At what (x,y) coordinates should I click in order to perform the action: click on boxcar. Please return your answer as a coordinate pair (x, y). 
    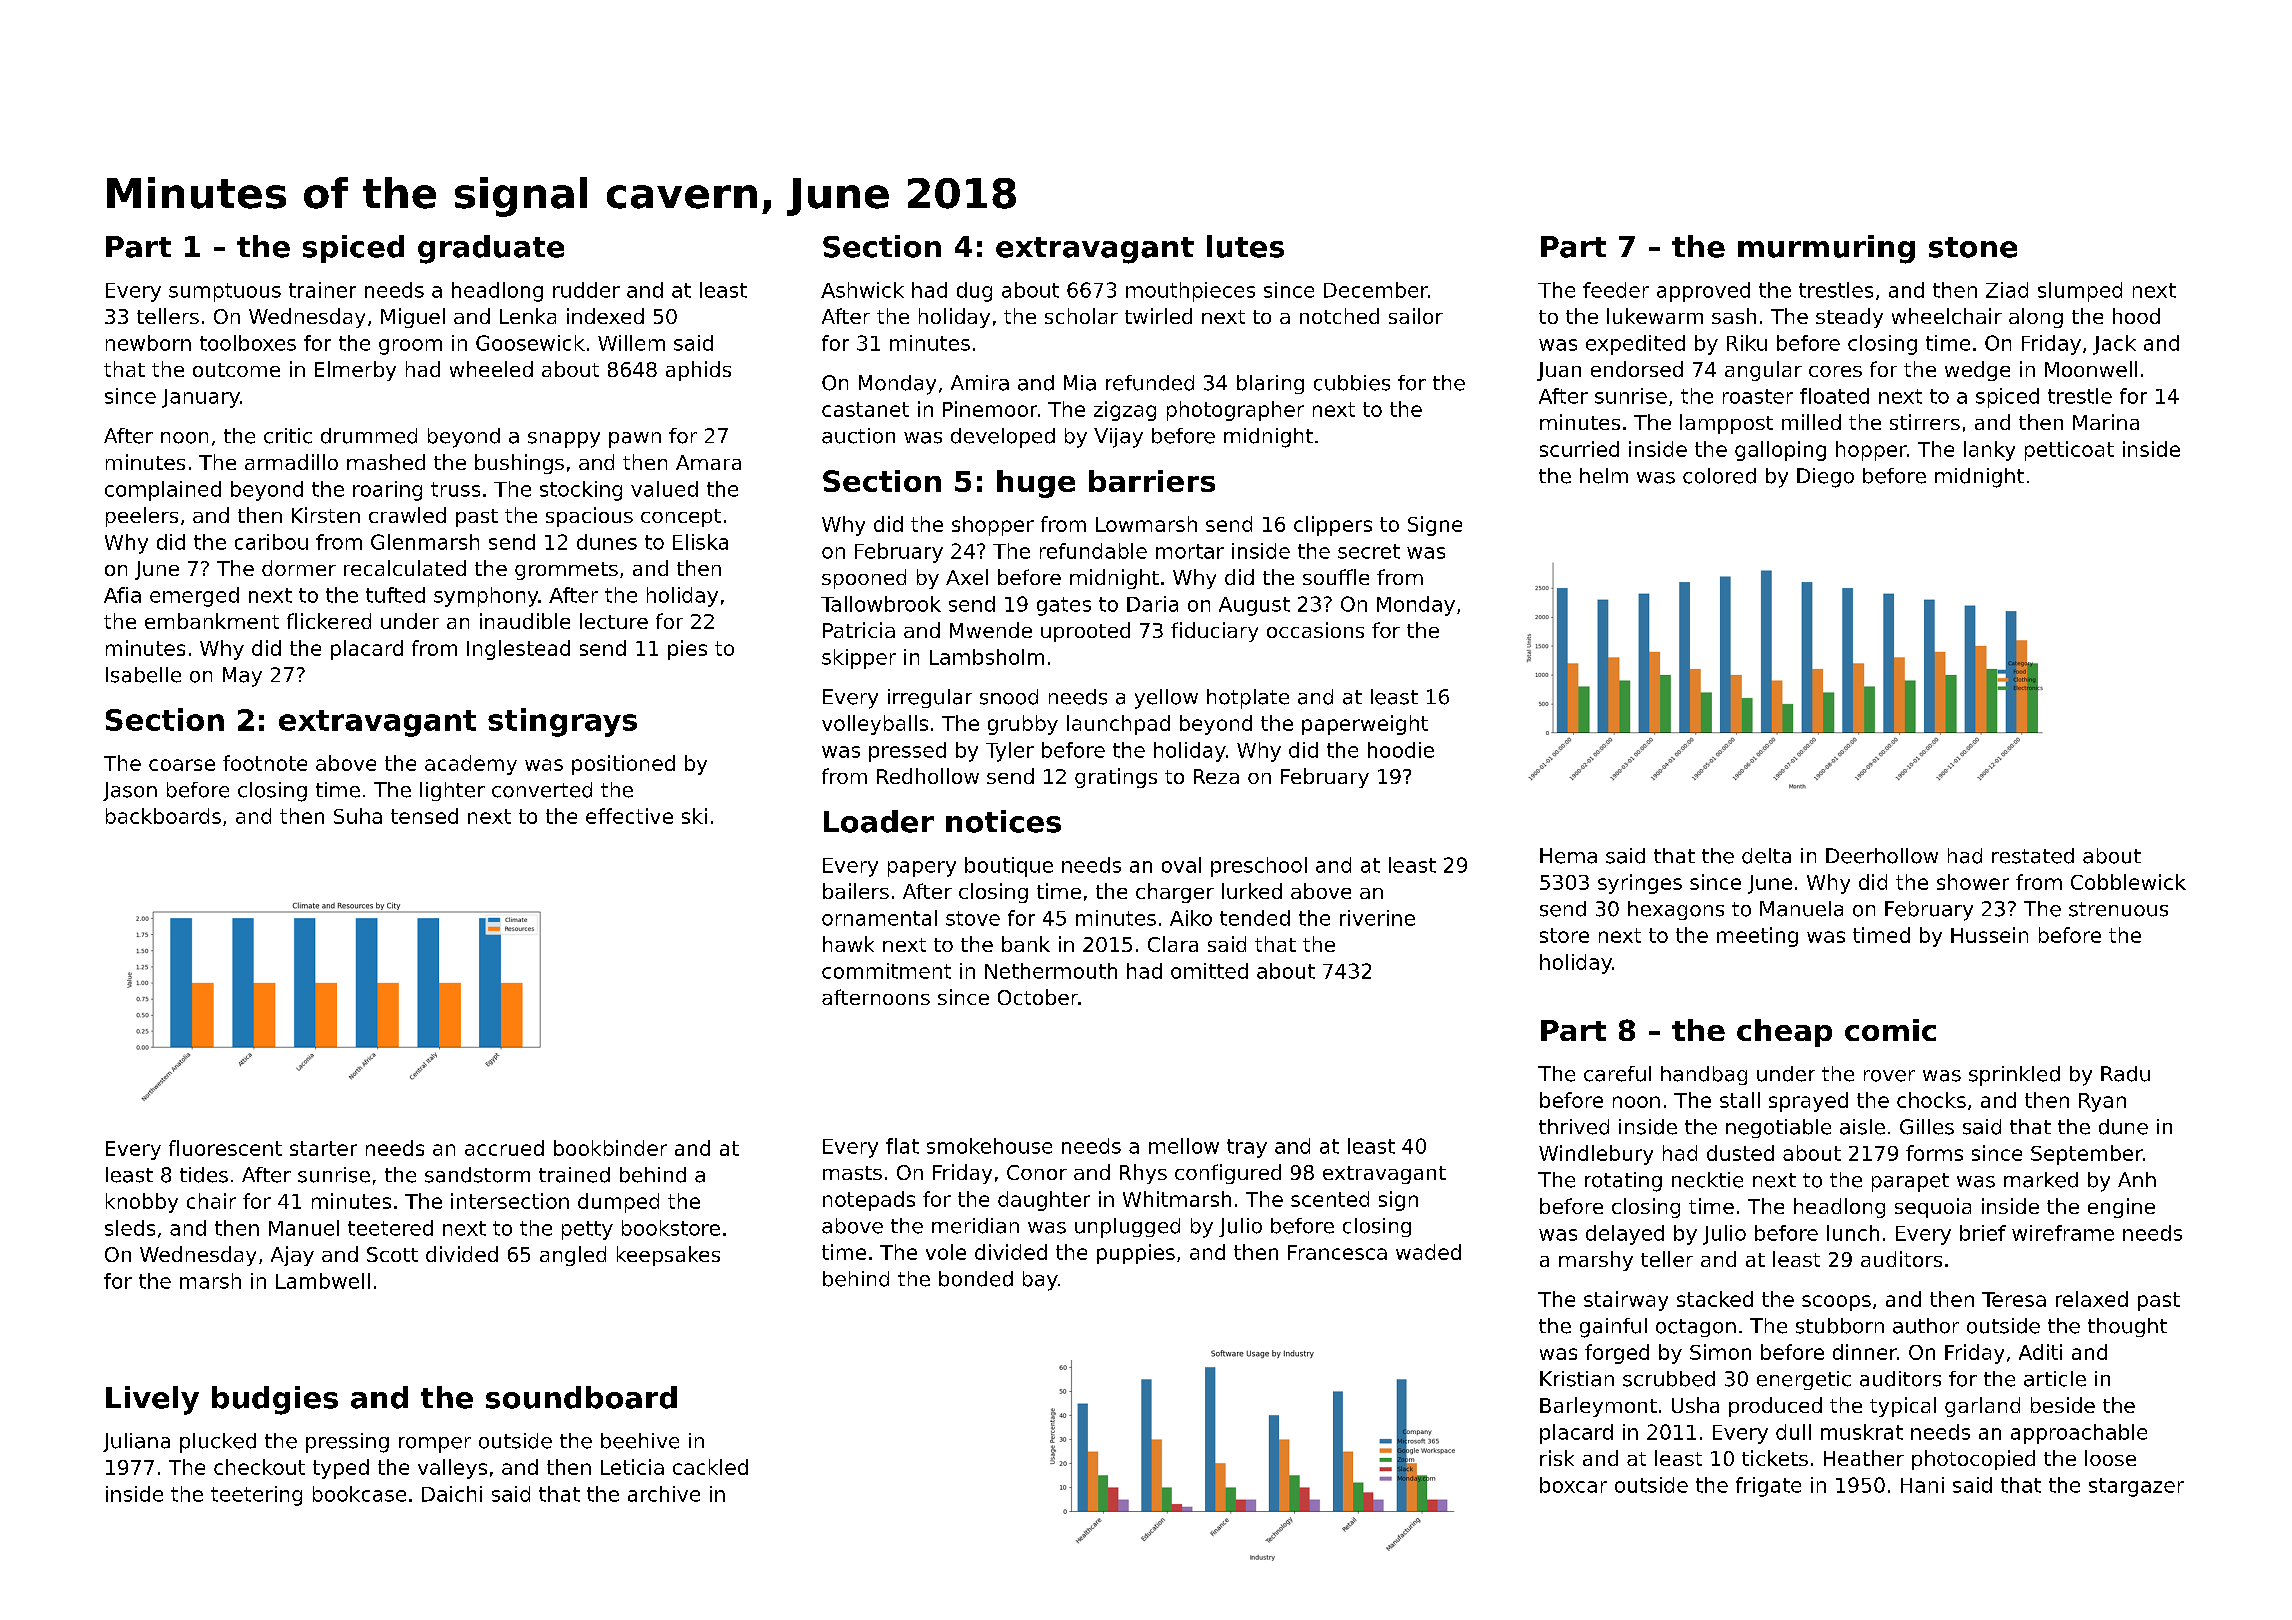
    Looking at the image, I should click on (1573, 1485).
